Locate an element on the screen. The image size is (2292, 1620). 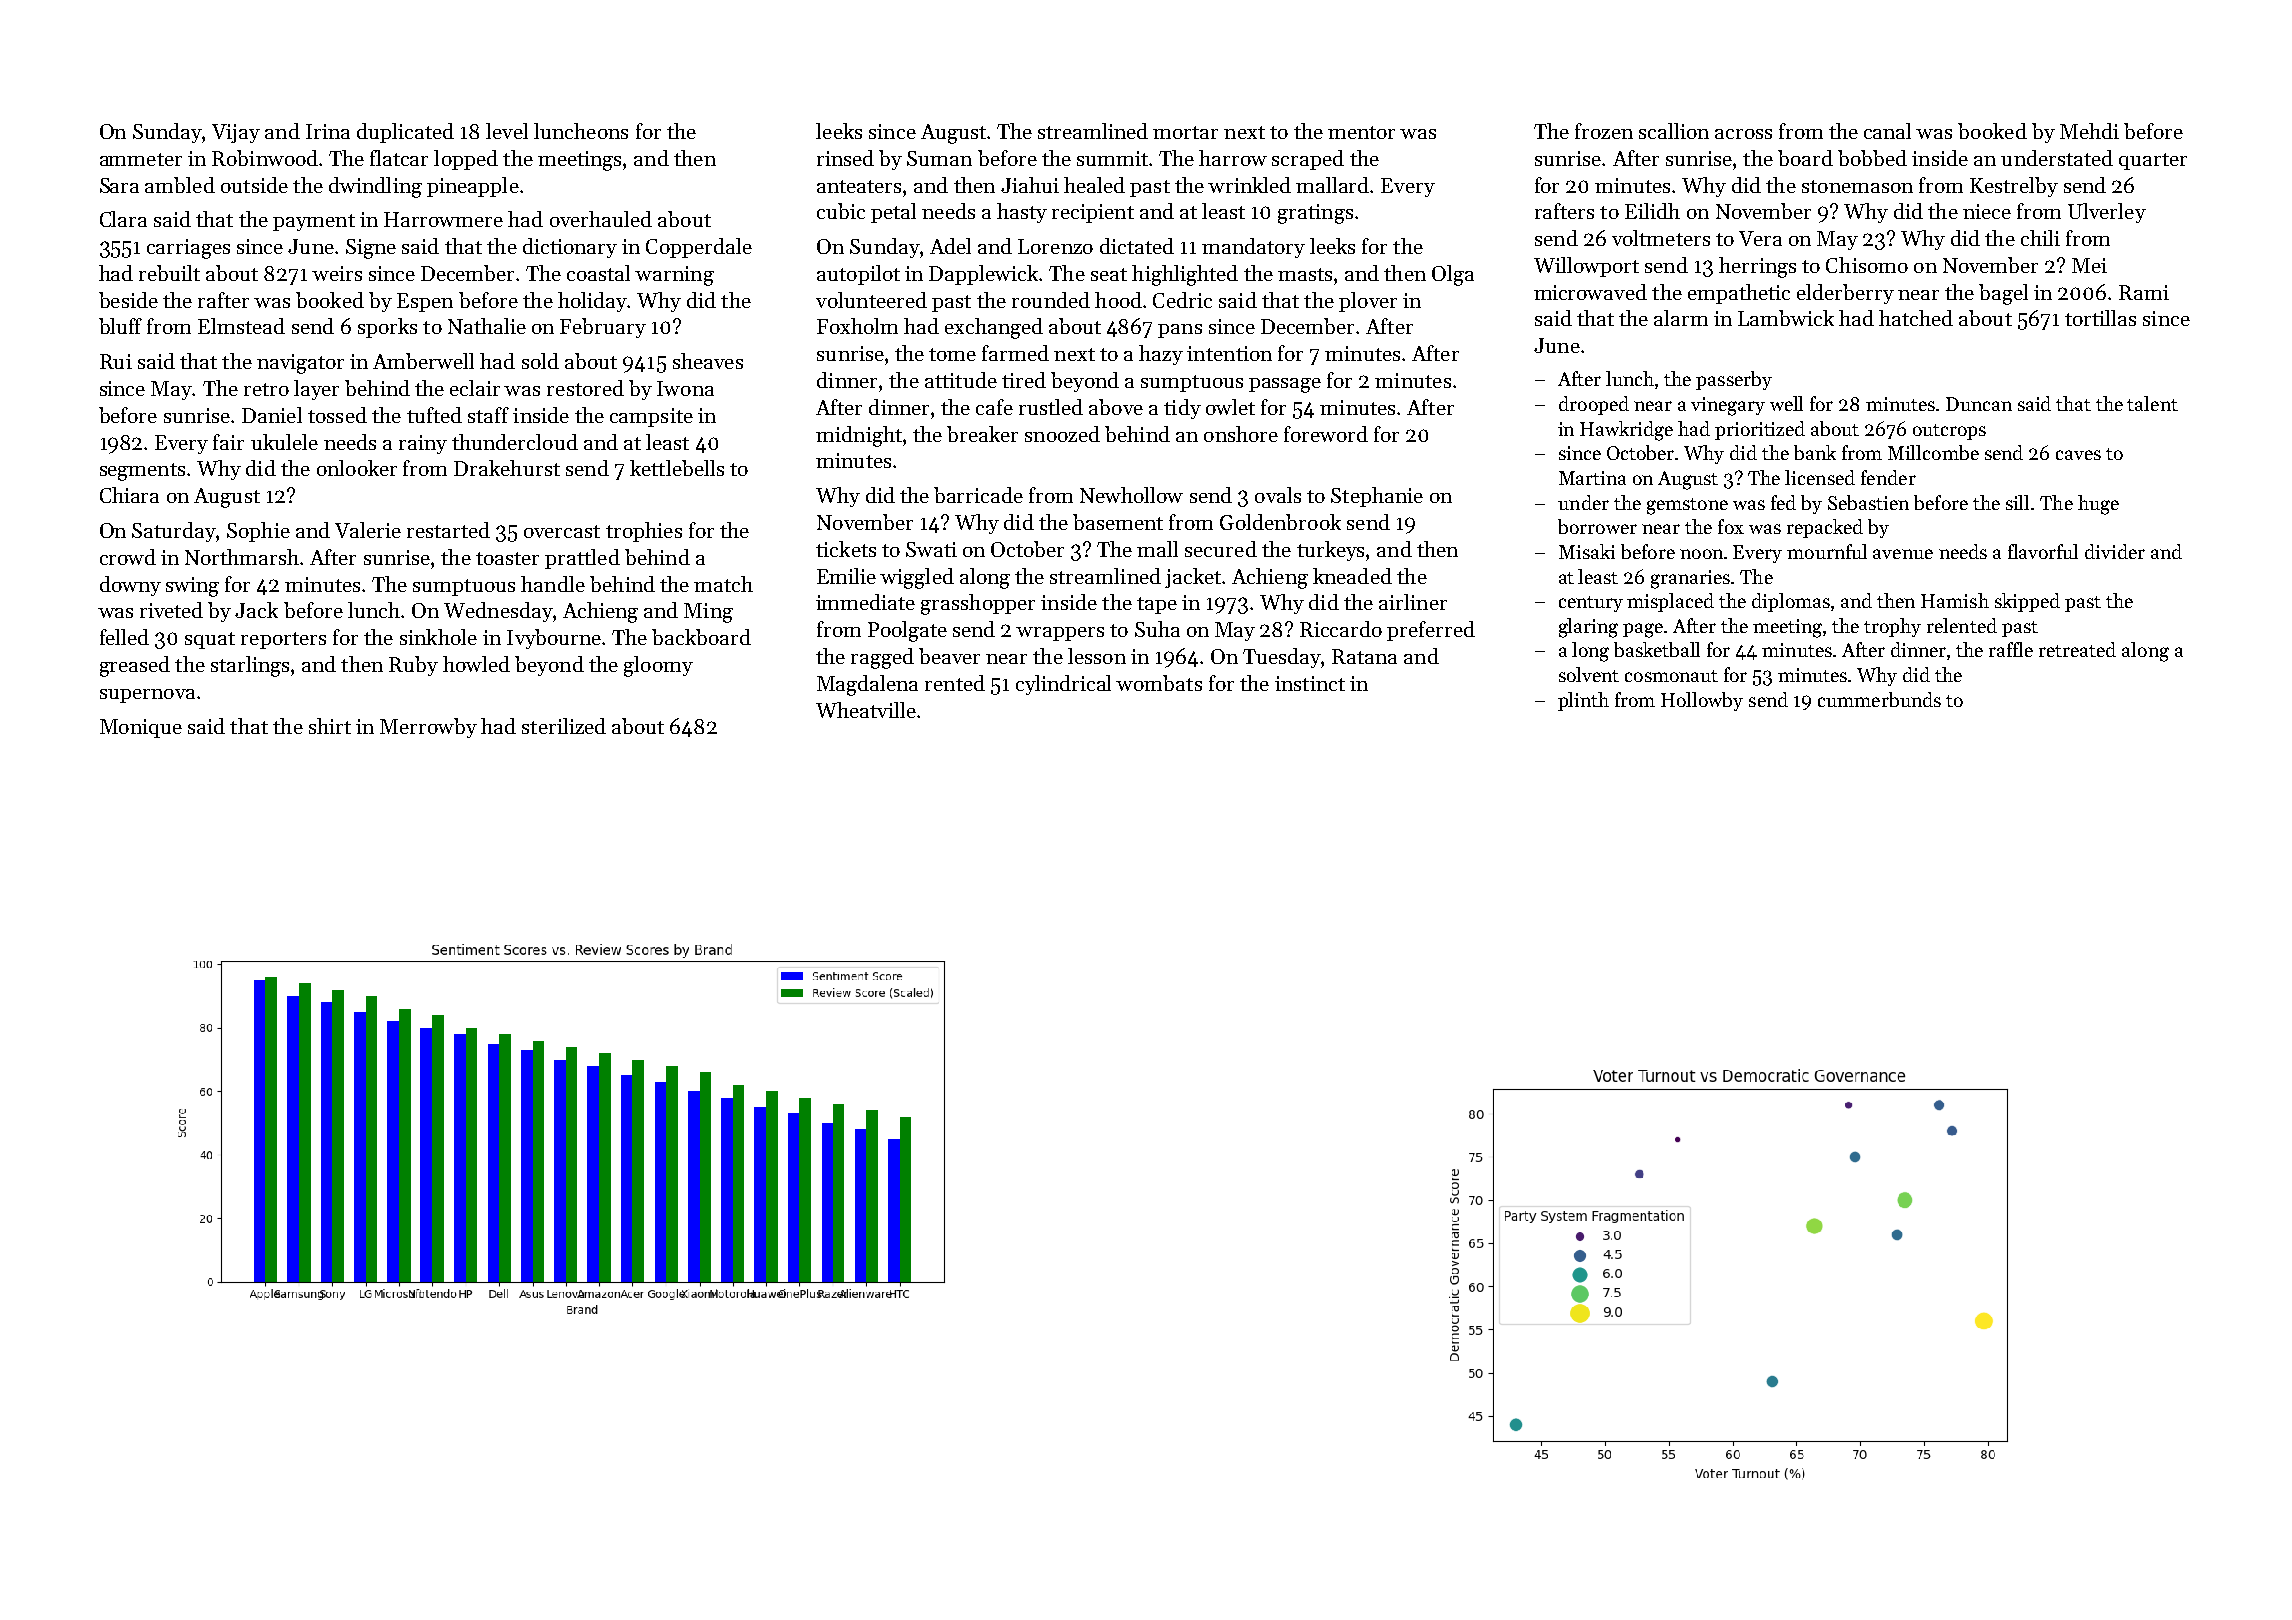
Merrowby is located at coordinates (428, 728).
